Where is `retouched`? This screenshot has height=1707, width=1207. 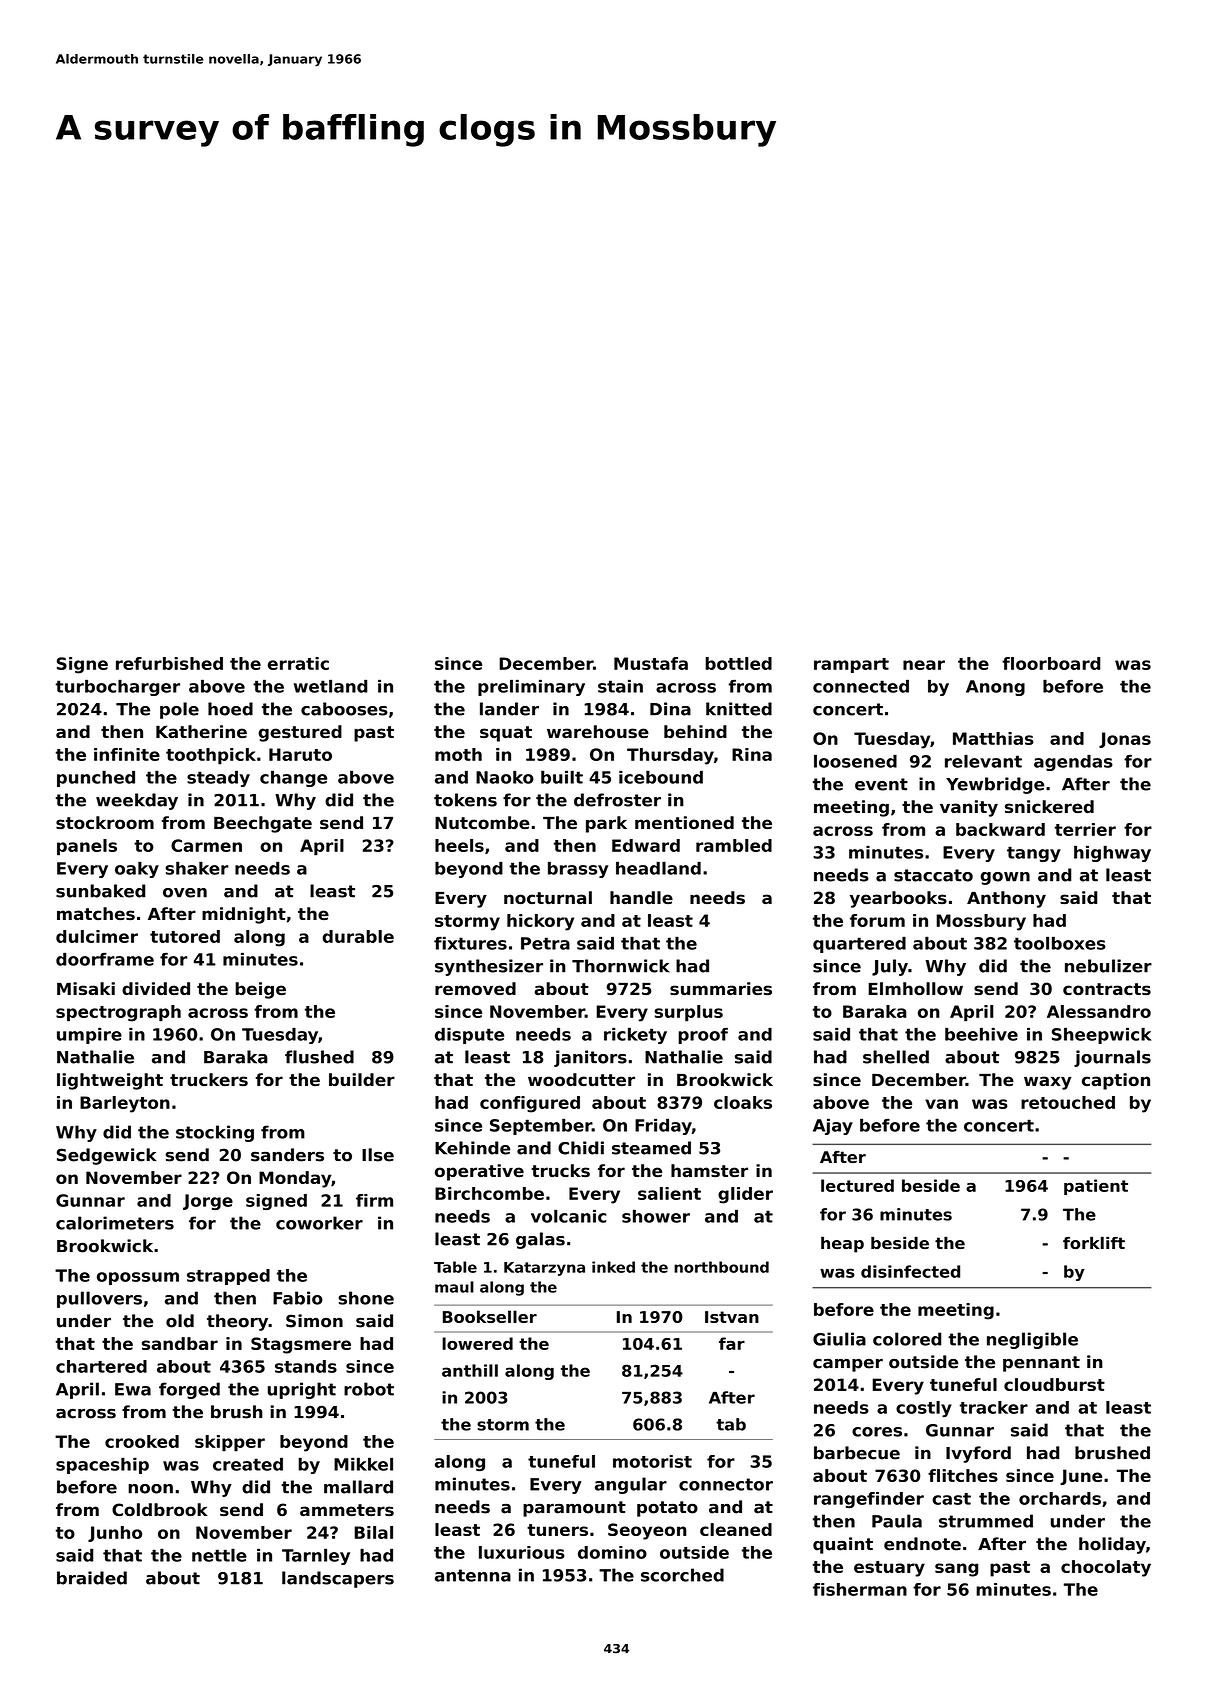 retouched is located at coordinates (1068, 1102).
